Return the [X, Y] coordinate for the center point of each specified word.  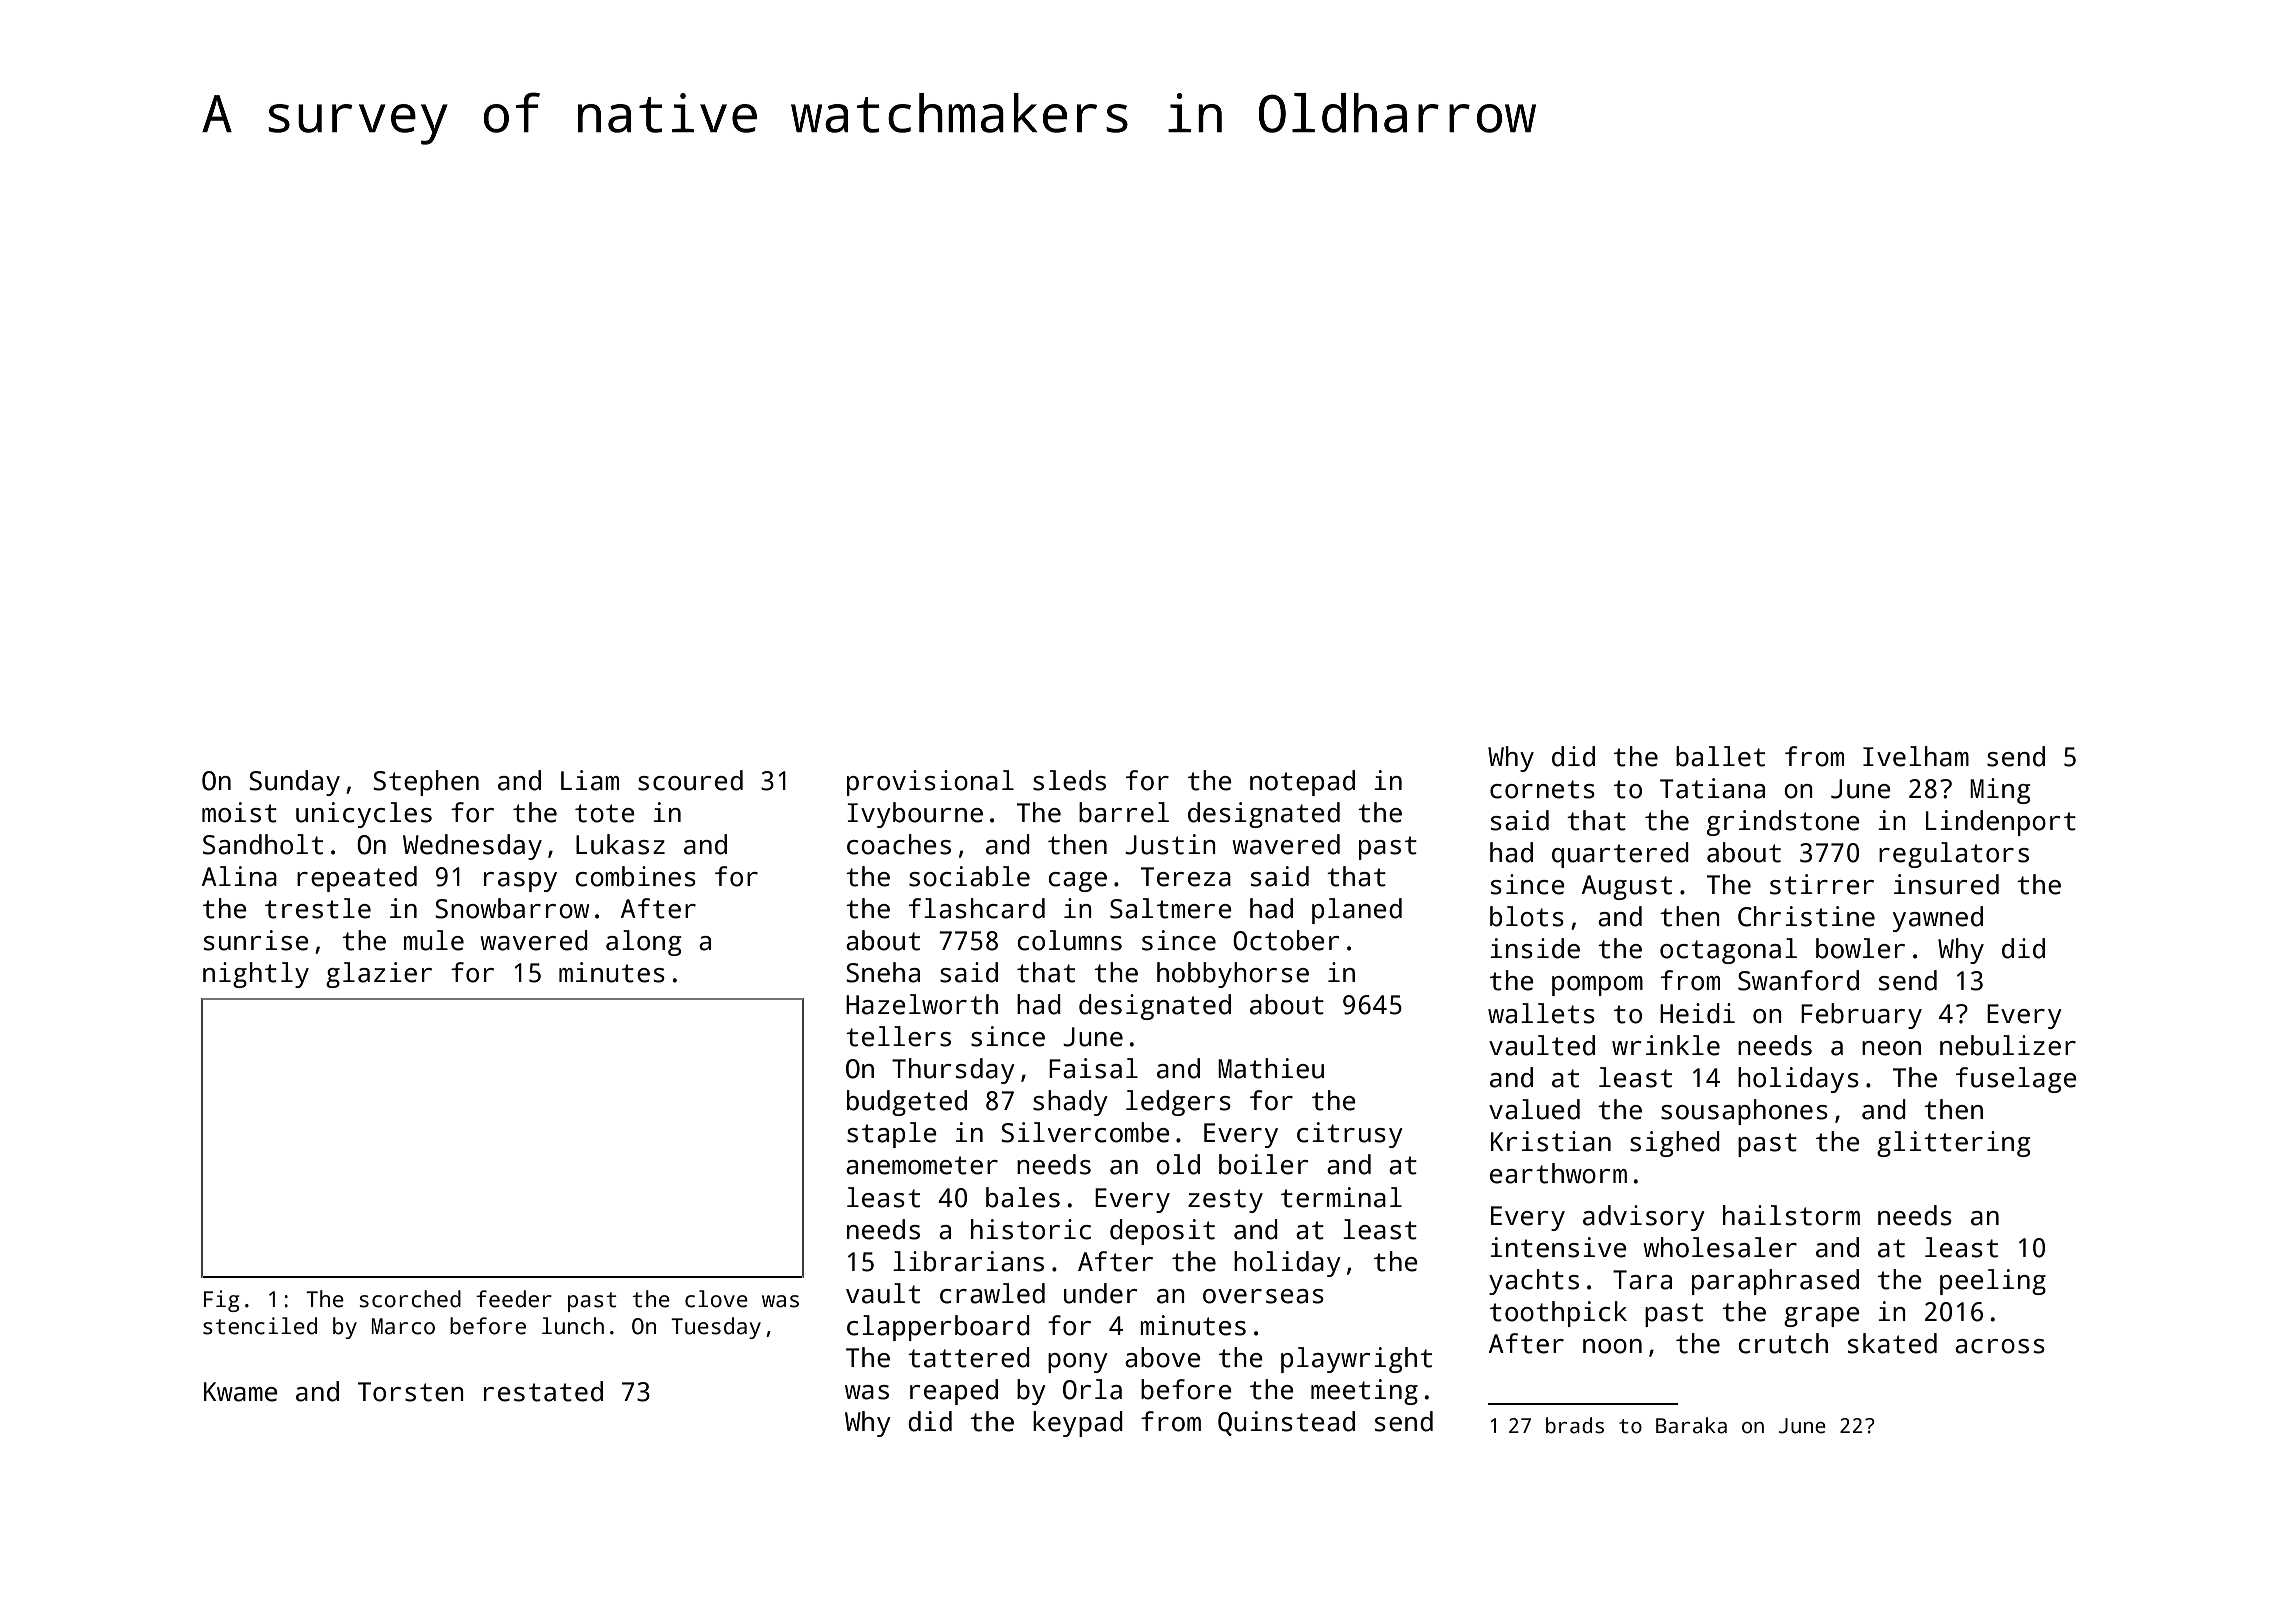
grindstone [1783, 823]
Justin [1170, 844]
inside [1535, 948]
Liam [590, 780]
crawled [992, 1293]
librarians [968, 1261]
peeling [1993, 1282]
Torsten [411, 1392]
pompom [1597, 986]
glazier [379, 975]
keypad [1078, 1424]
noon [1612, 1346]
